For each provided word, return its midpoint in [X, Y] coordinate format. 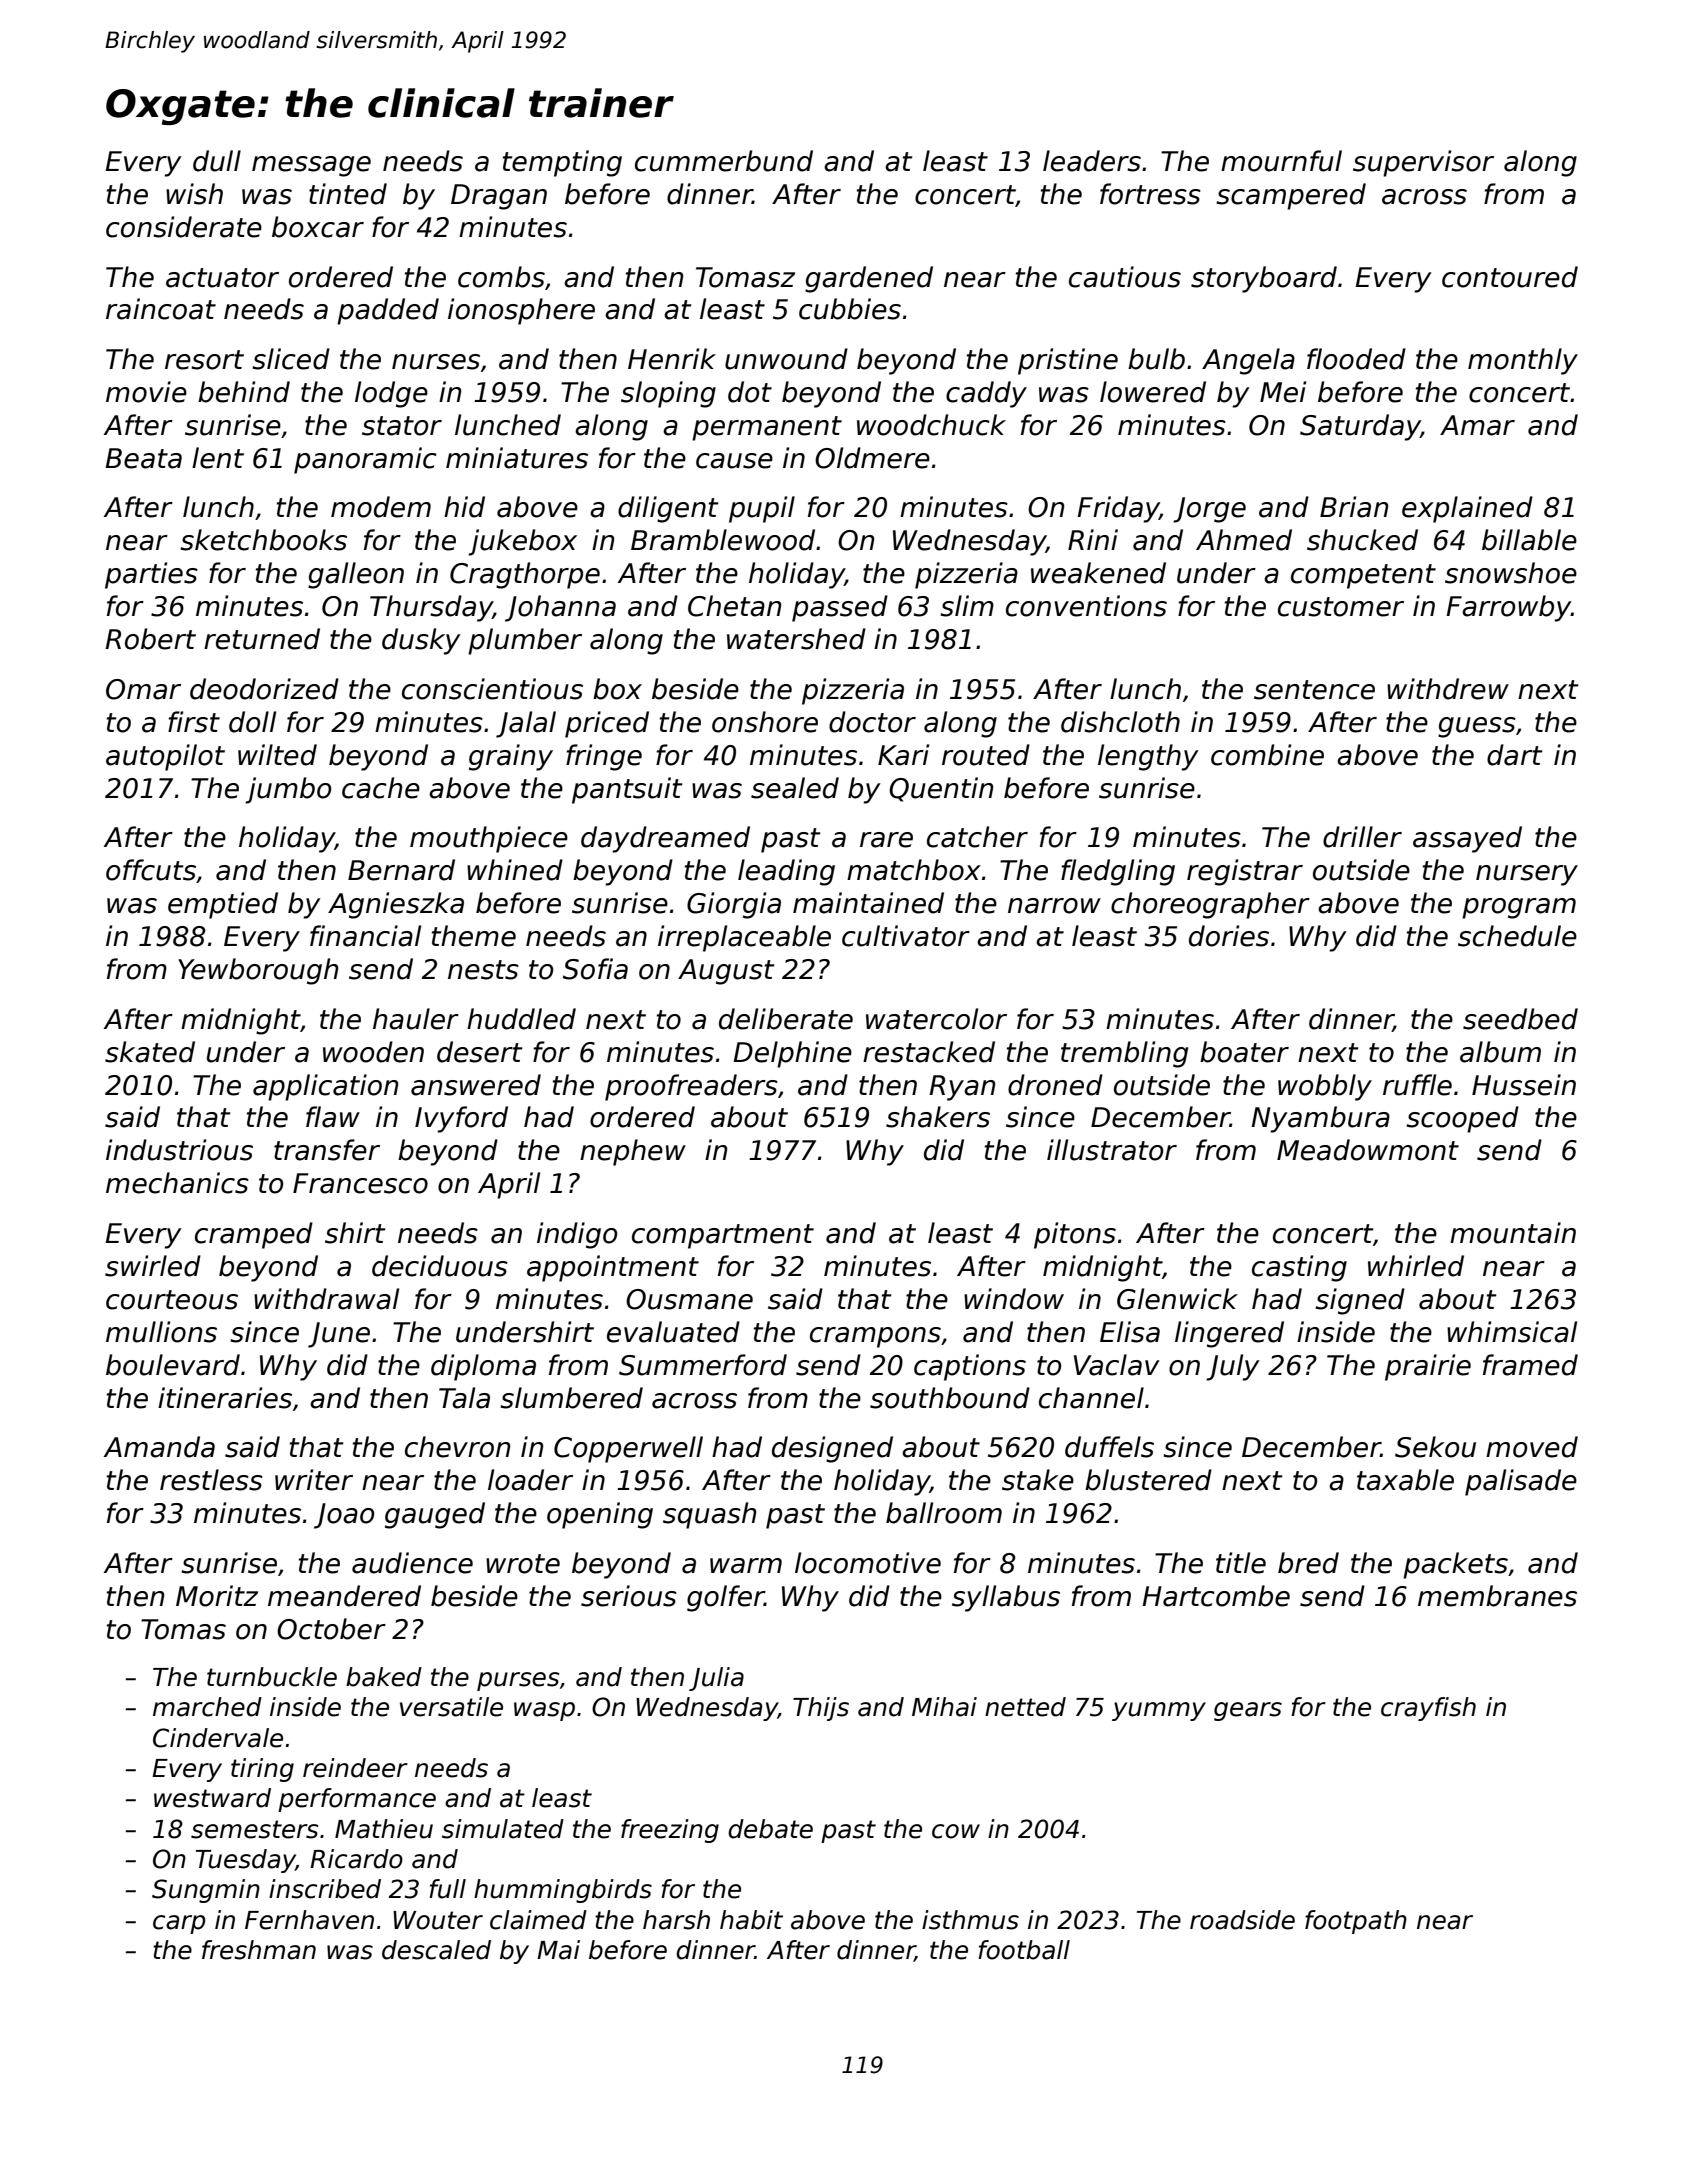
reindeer [355, 1768]
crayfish [1428, 1709]
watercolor [936, 1019]
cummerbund [724, 161]
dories [1229, 936]
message [311, 166]
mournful [1281, 161]
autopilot [165, 757]
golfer [726, 1598]
